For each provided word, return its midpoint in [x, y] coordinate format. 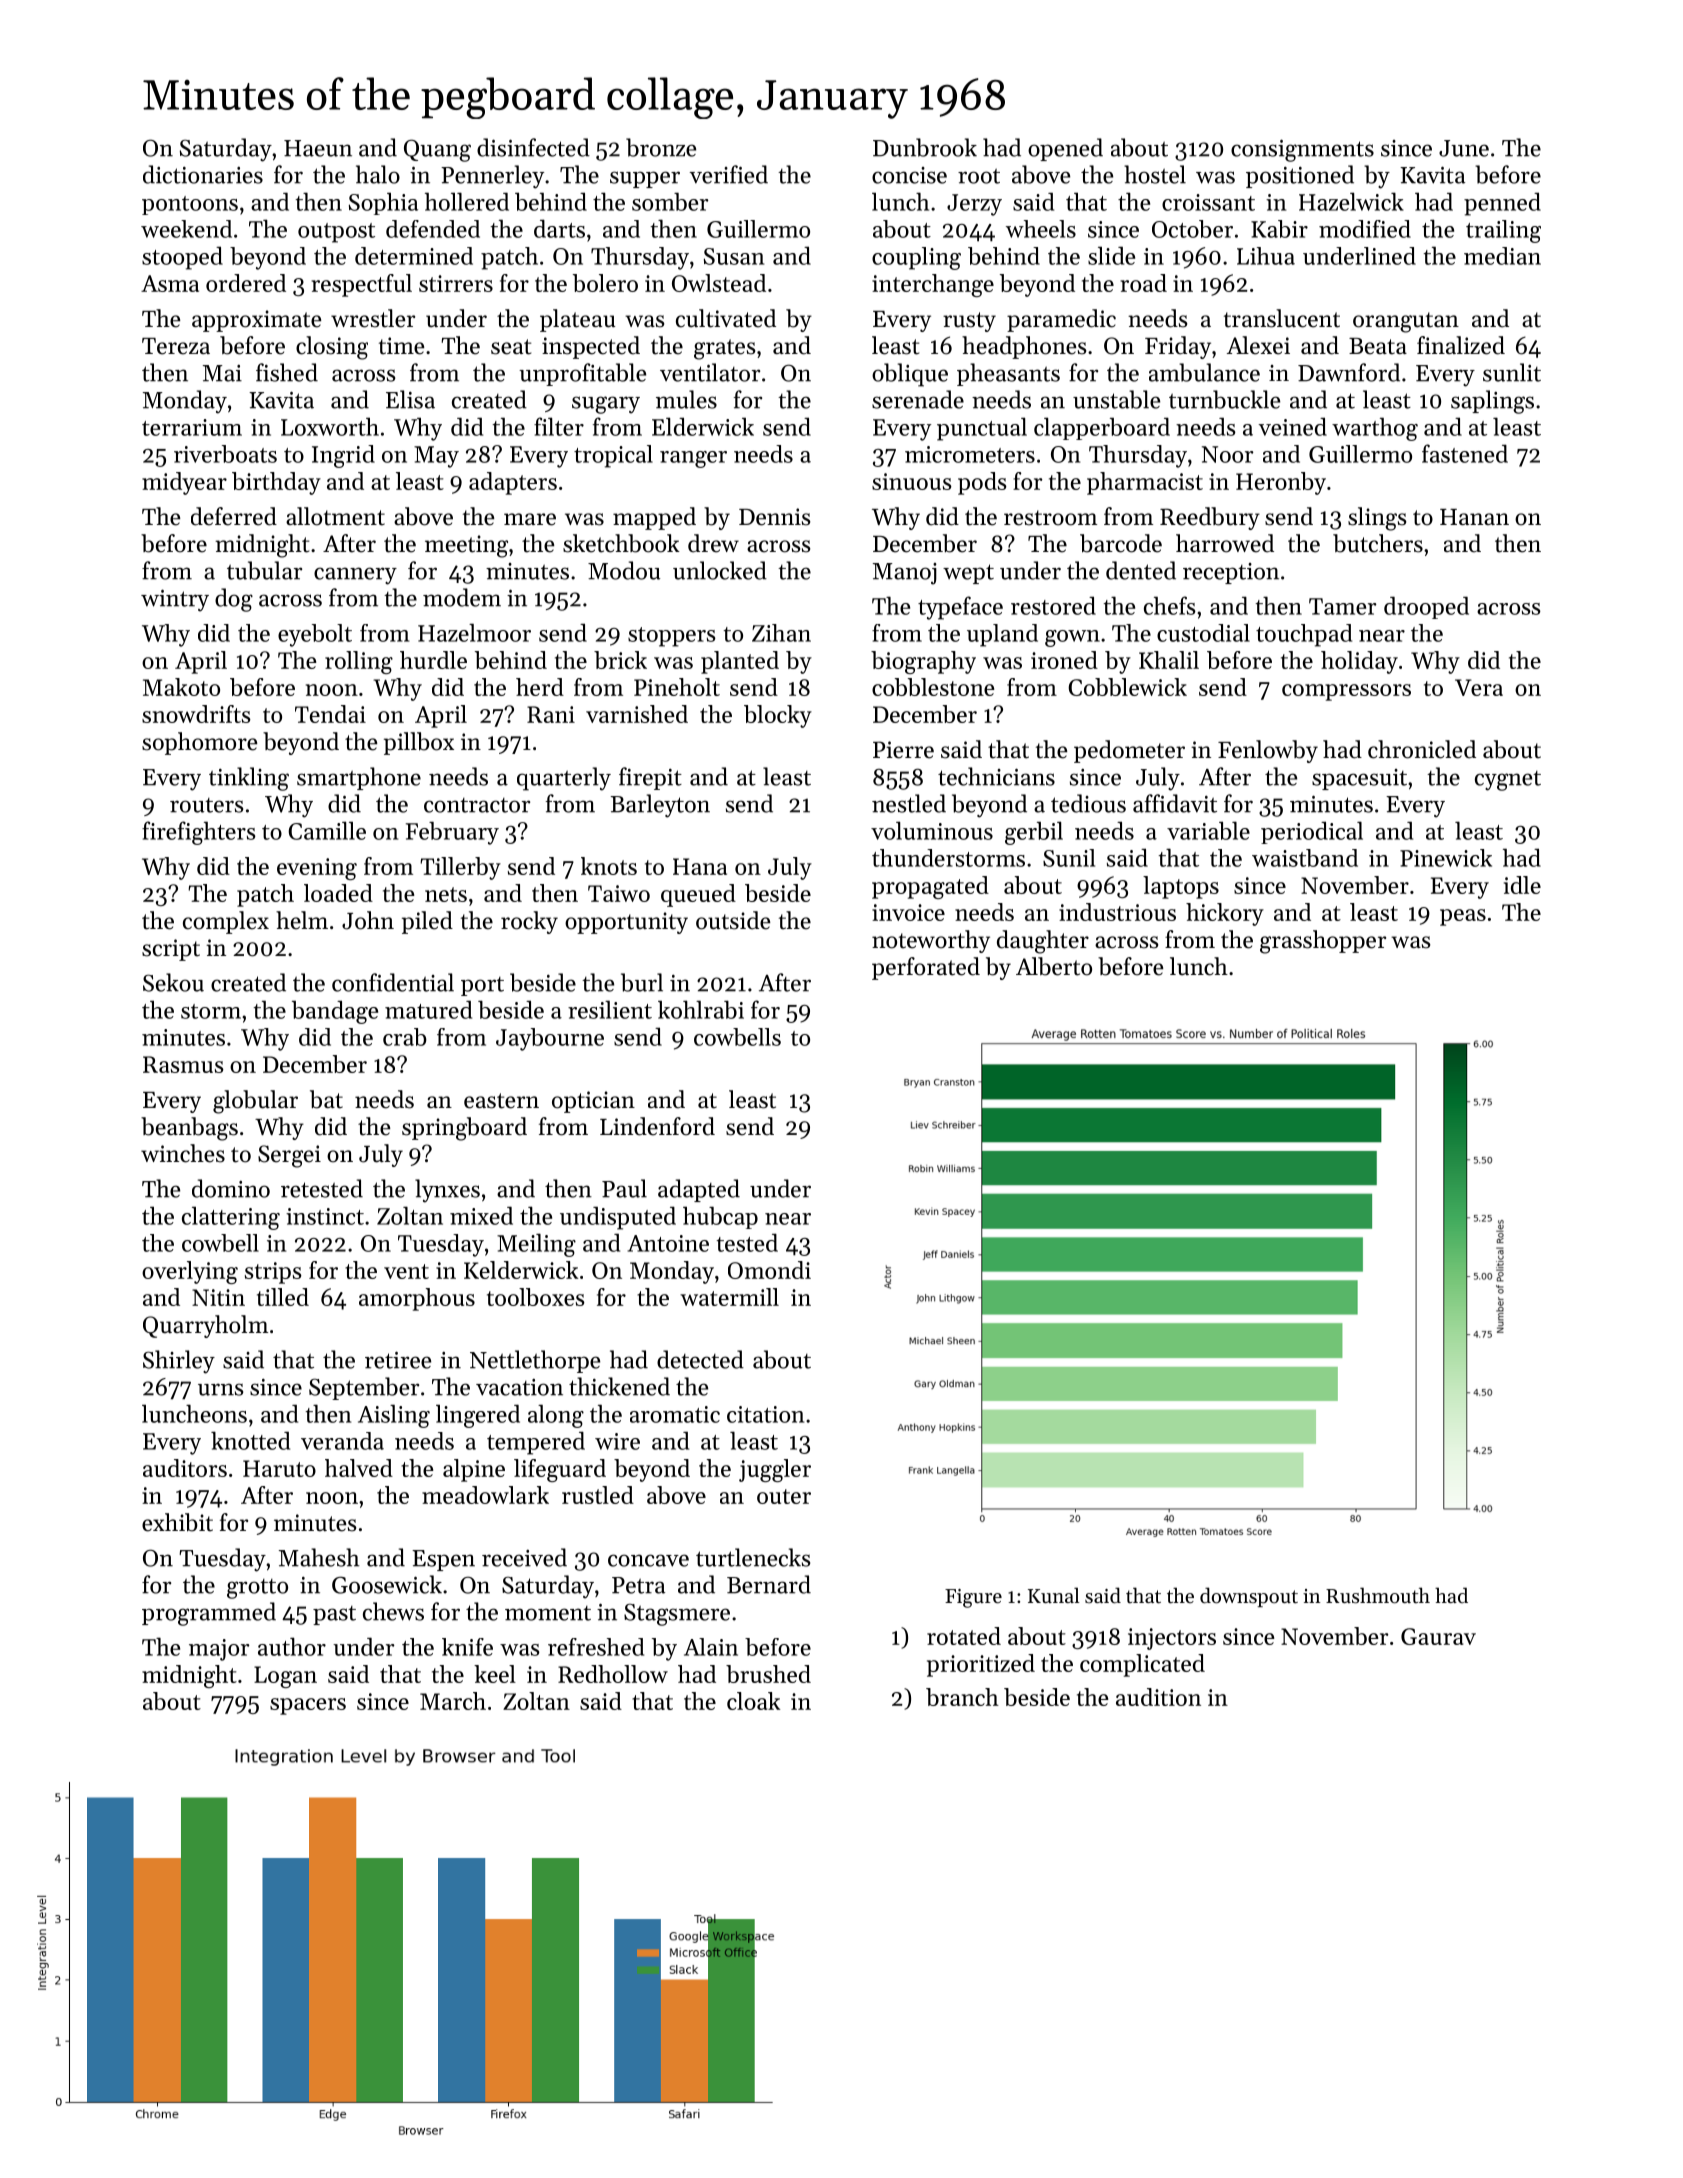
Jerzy [974, 205]
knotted [250, 1440]
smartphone [359, 778]
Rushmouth [1378, 1595]
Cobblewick [1127, 687]
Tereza [176, 346]
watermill [729, 1297]
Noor [1228, 454]
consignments [1302, 150]
